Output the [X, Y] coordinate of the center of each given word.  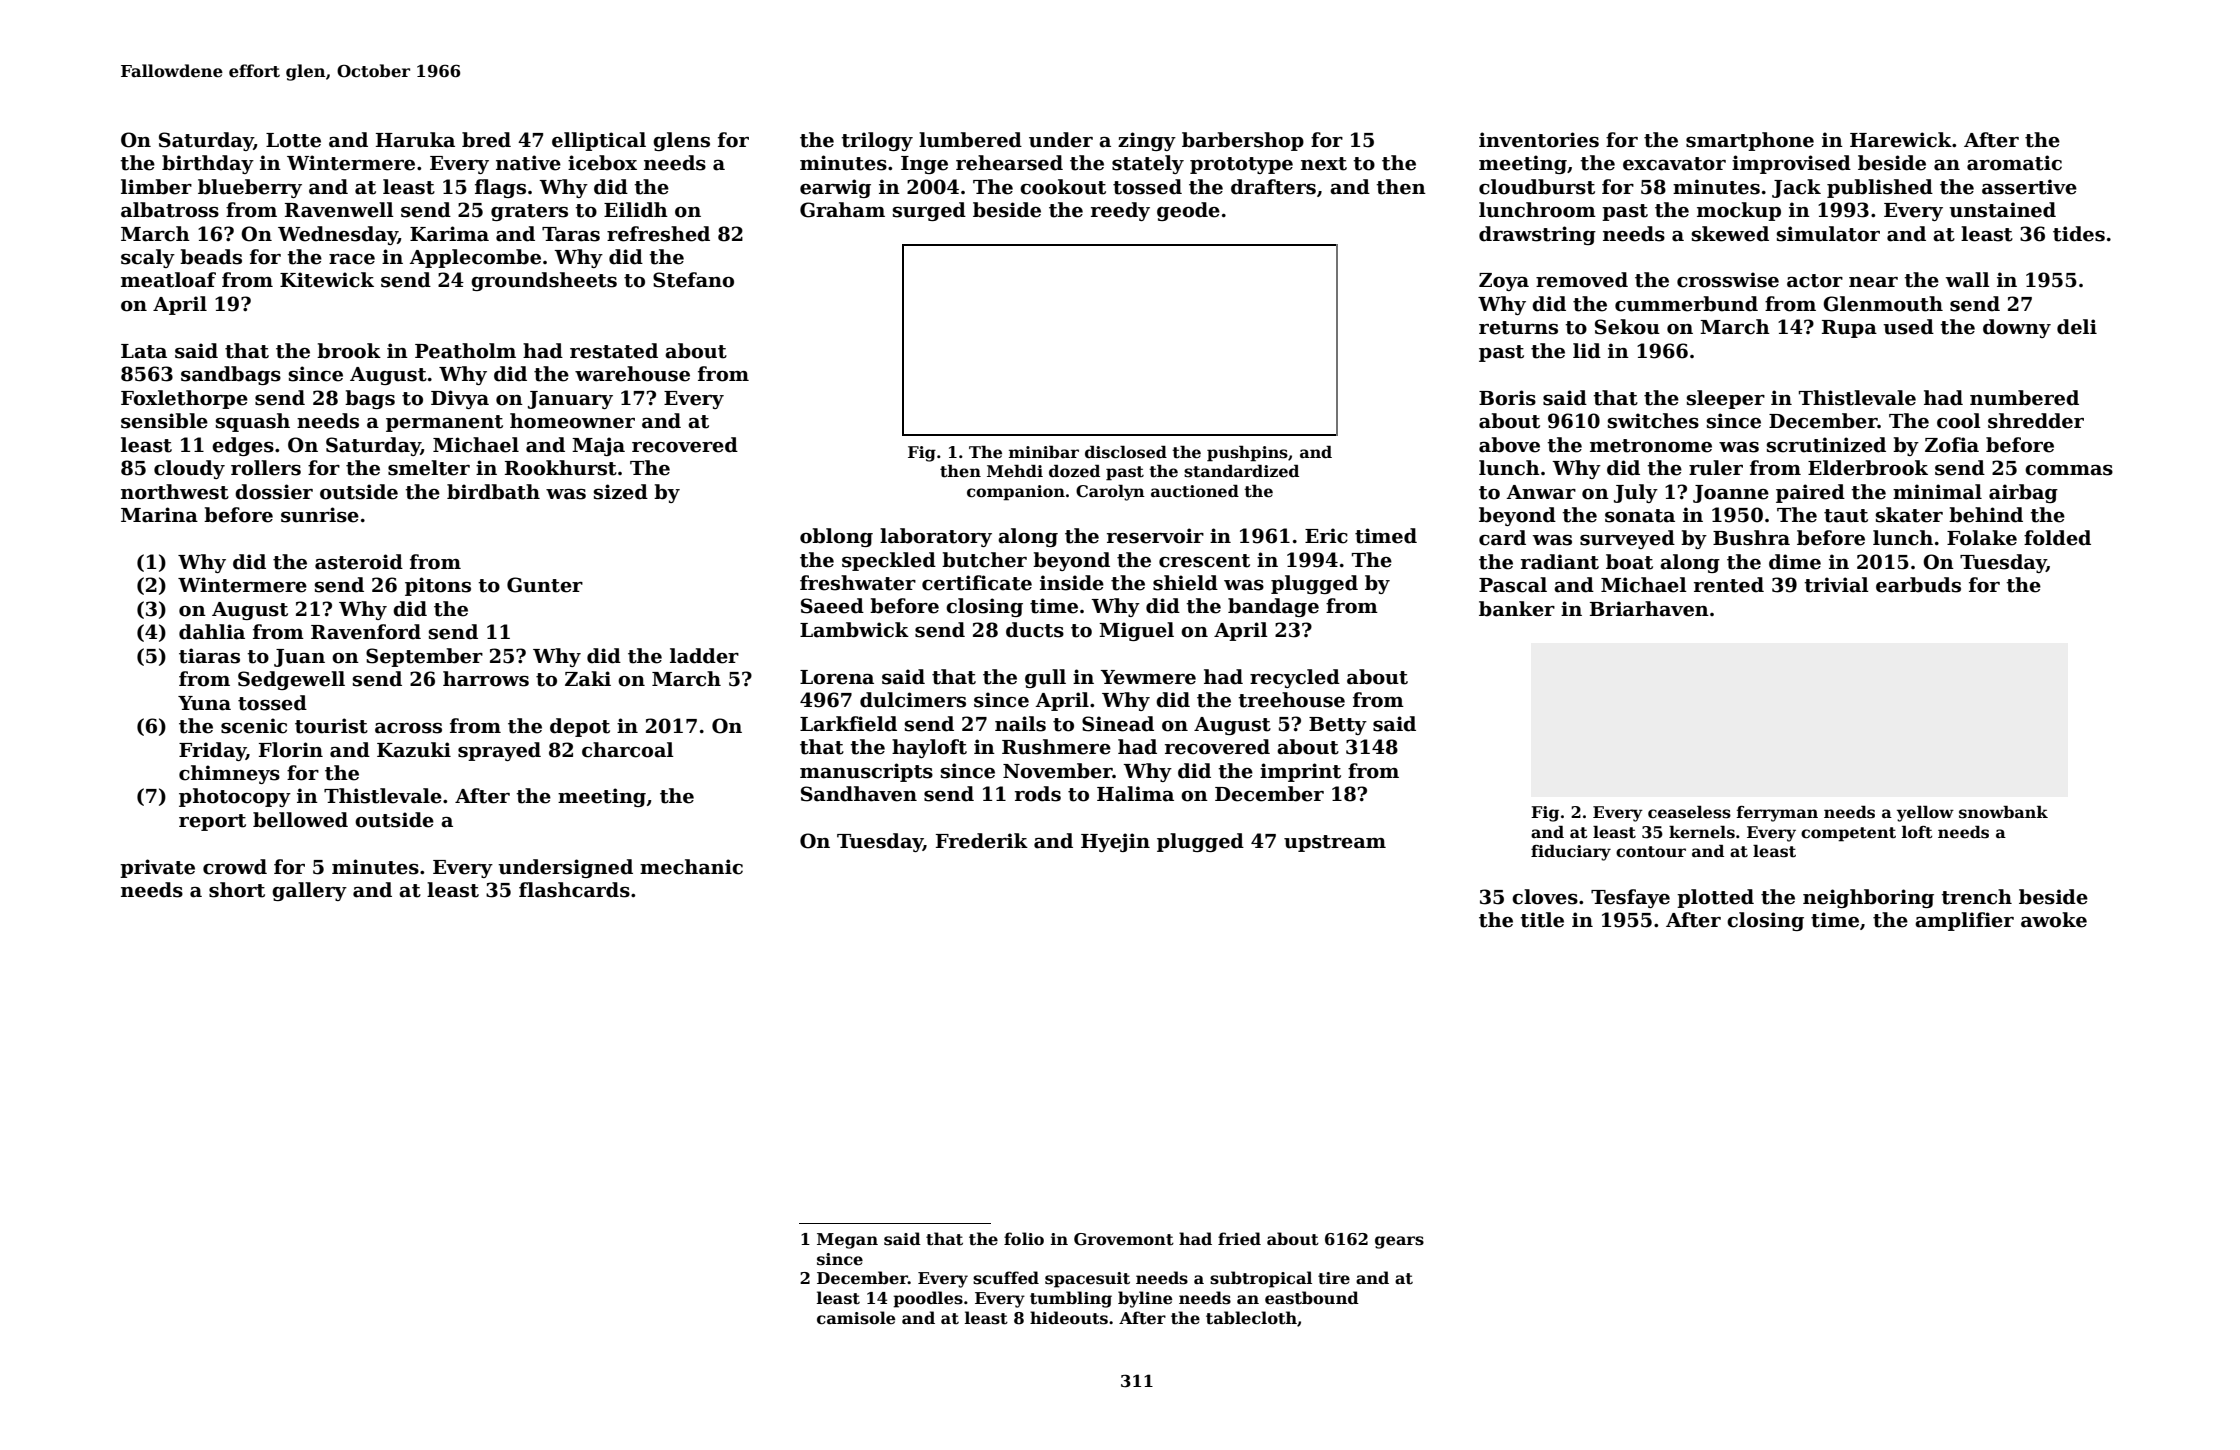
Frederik [982, 841]
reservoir [1155, 536]
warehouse [632, 374]
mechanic [691, 867]
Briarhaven [1649, 609]
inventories [1539, 140]
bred [486, 140]
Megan [847, 1241]
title [1542, 920]
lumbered [970, 140]
